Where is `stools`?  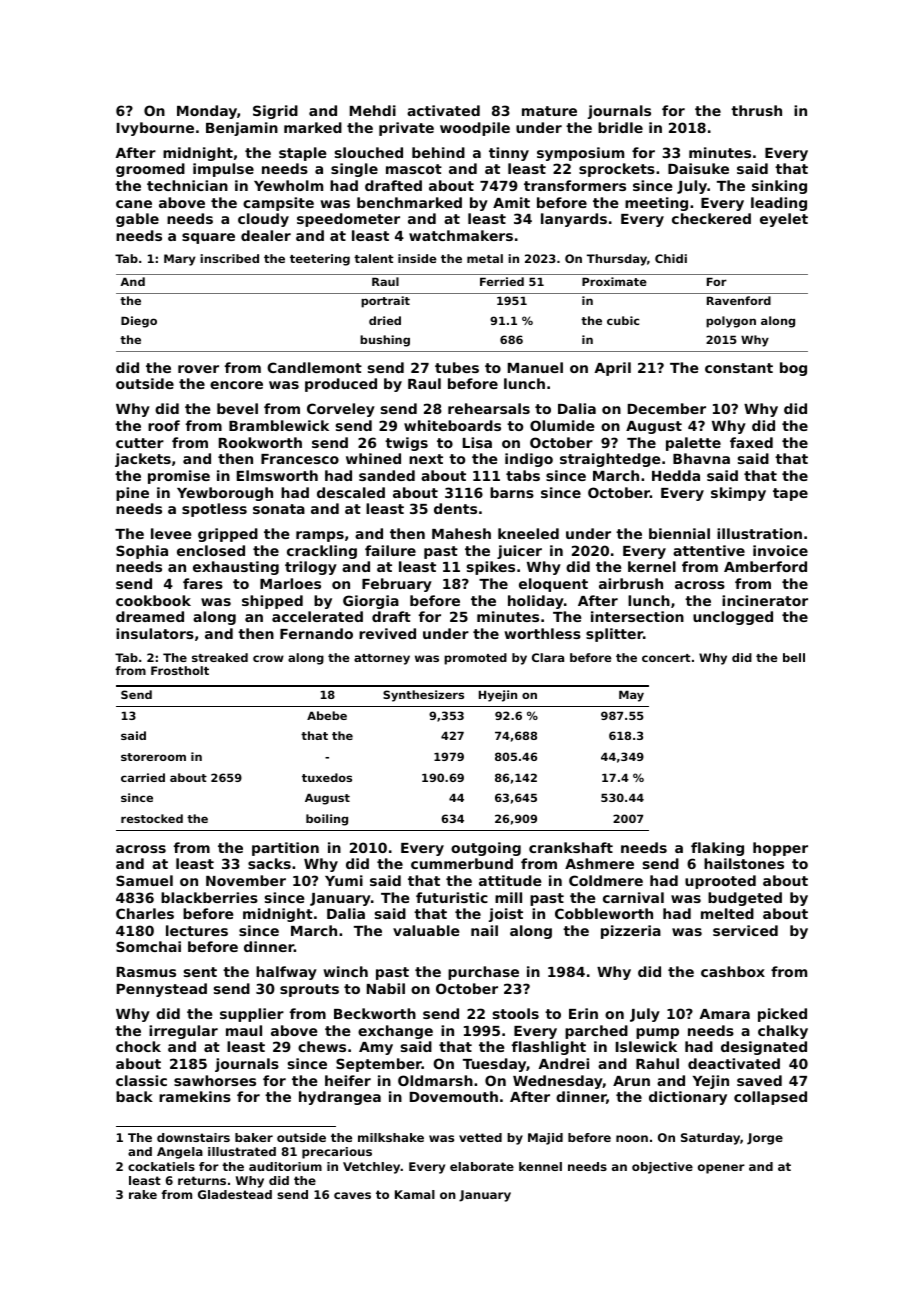
stools is located at coordinates (516, 1013).
